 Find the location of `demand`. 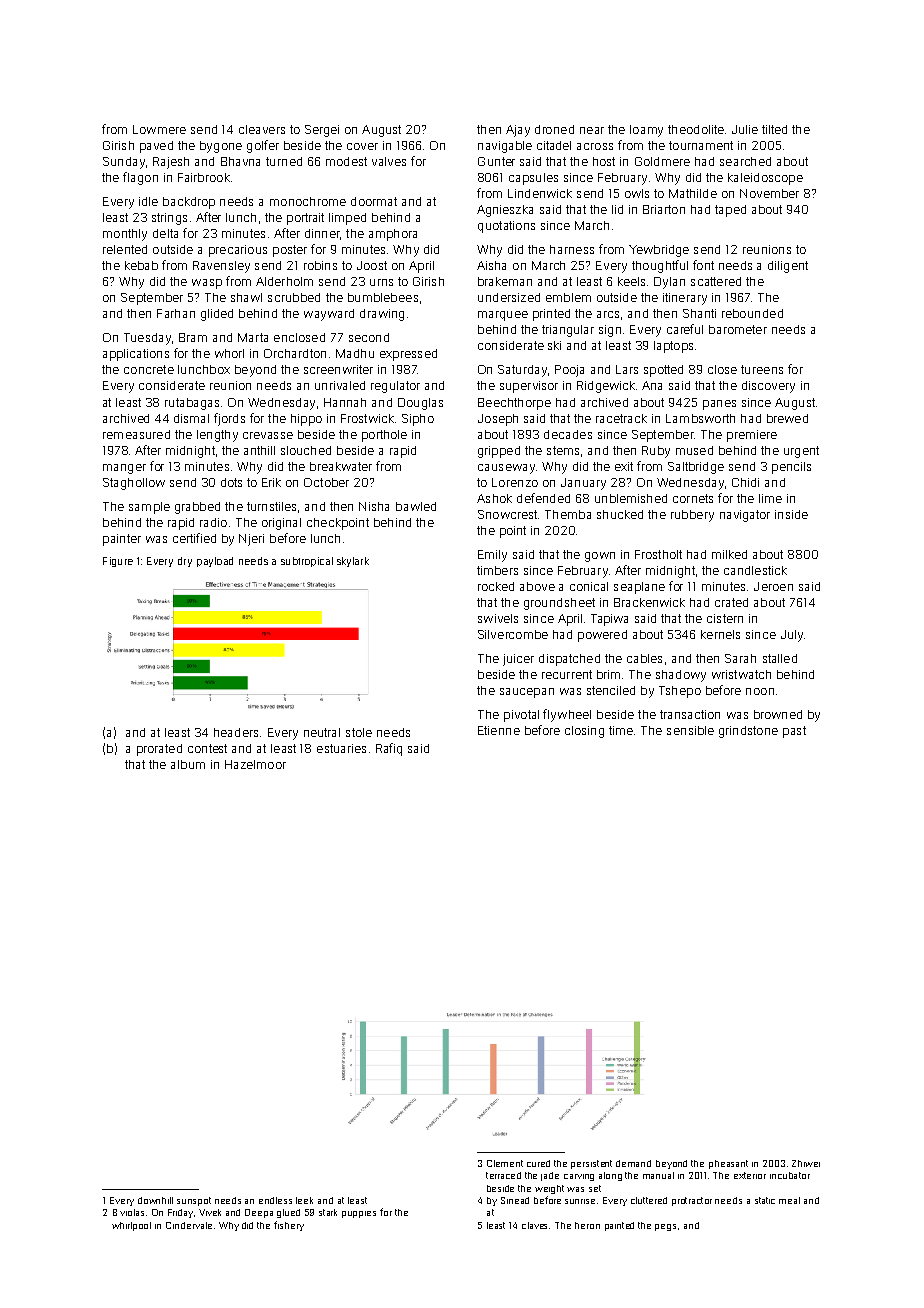

demand is located at coordinates (633, 1163).
